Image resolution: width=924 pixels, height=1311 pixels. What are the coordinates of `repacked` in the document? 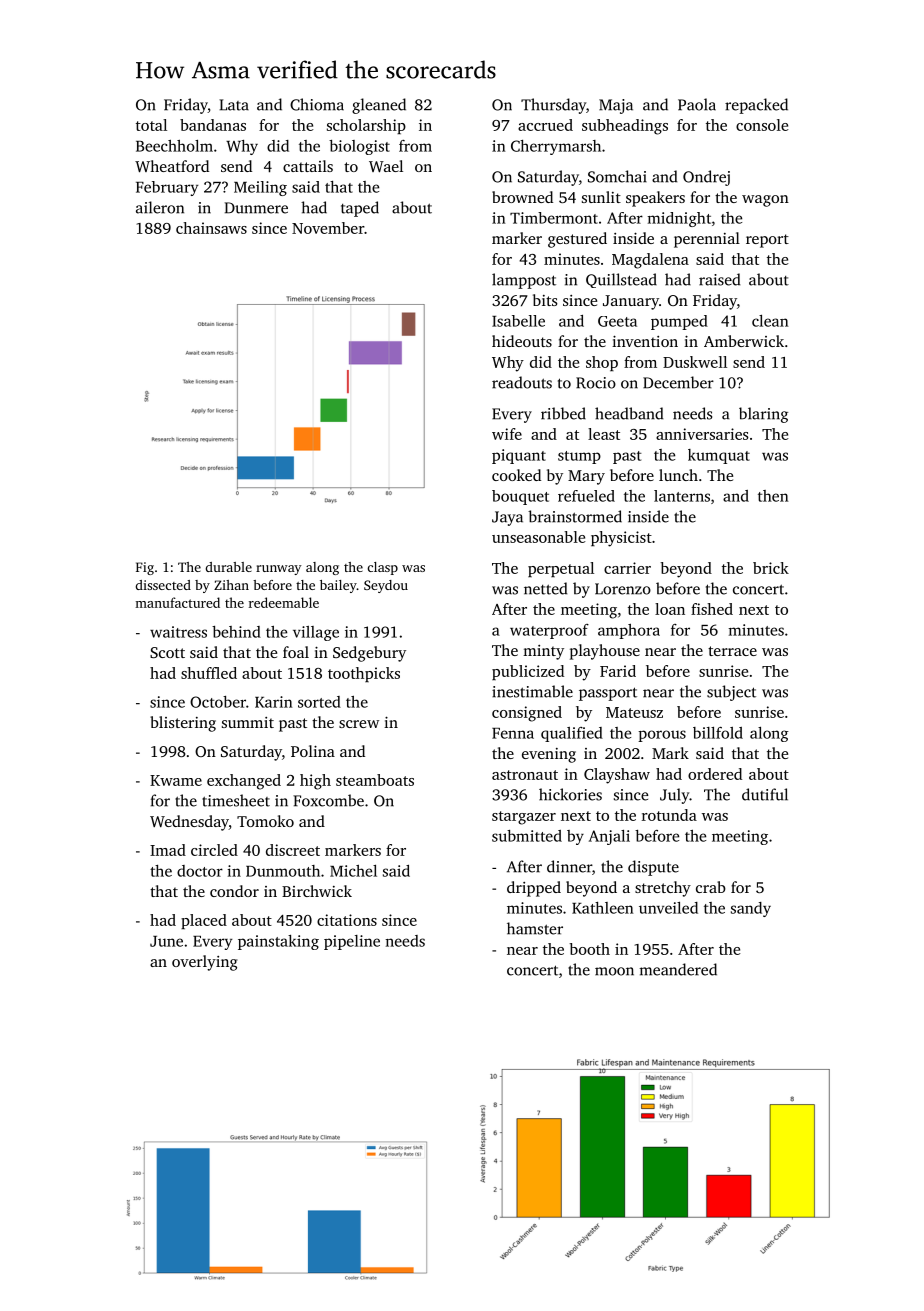 It's located at (756, 106).
